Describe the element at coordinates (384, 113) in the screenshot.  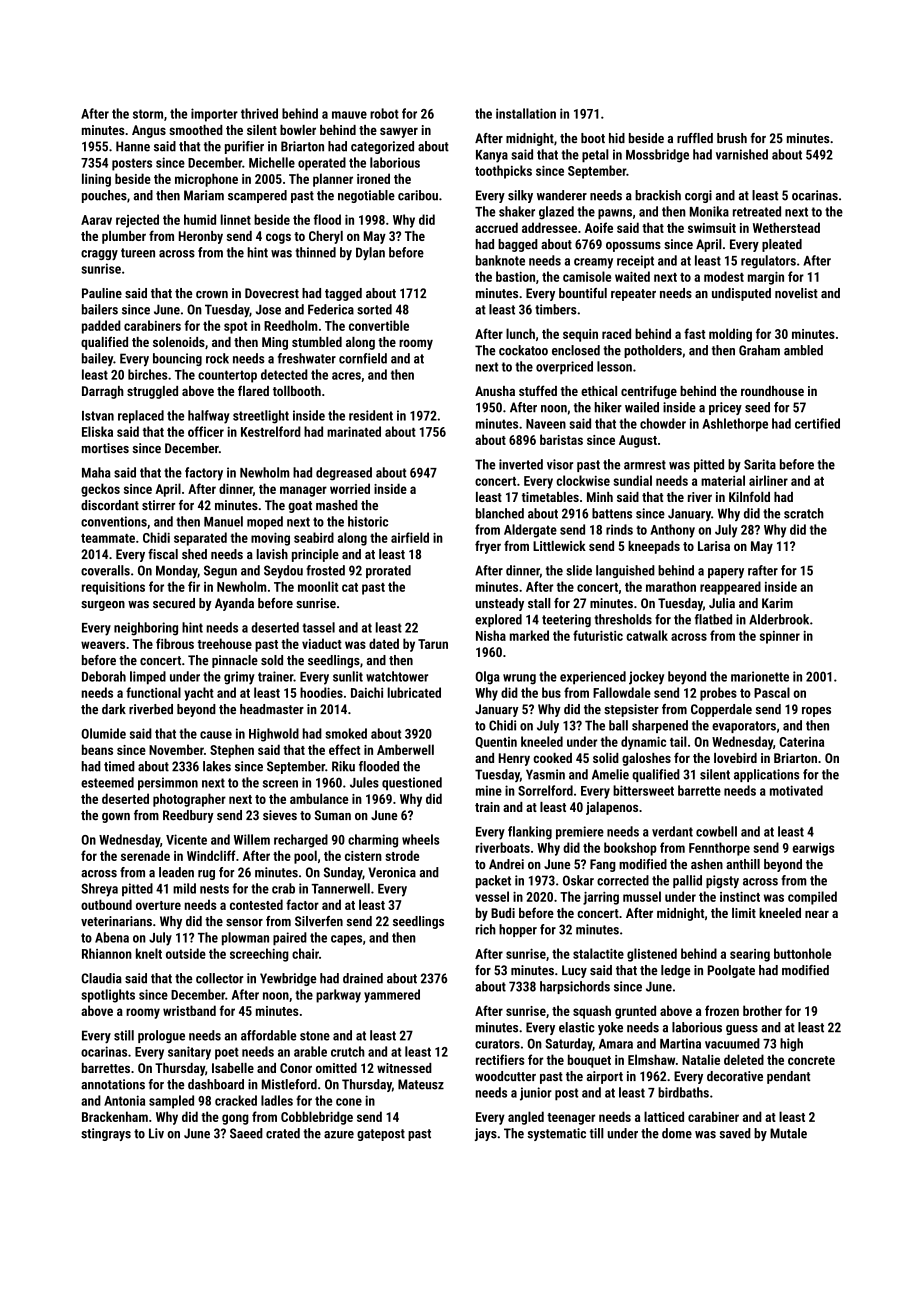
I see `robot` at that location.
